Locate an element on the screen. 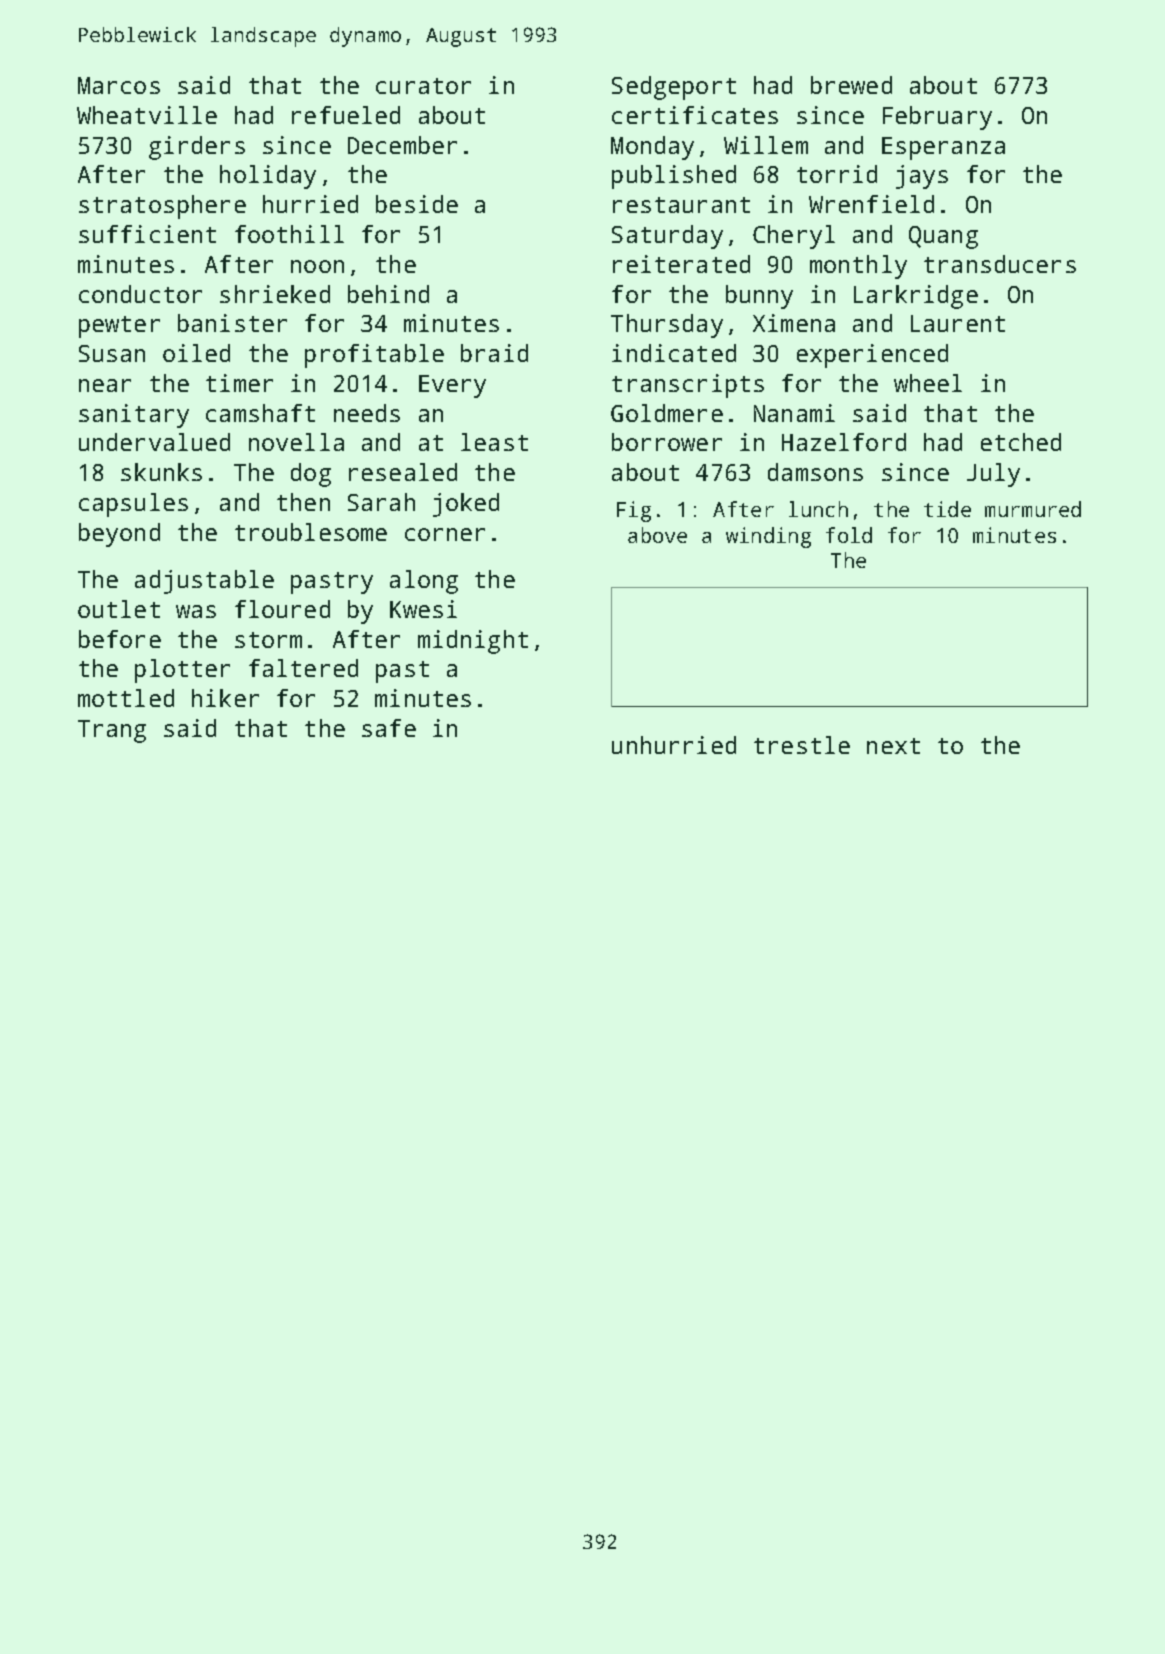  Fig is located at coordinates (634, 511).
